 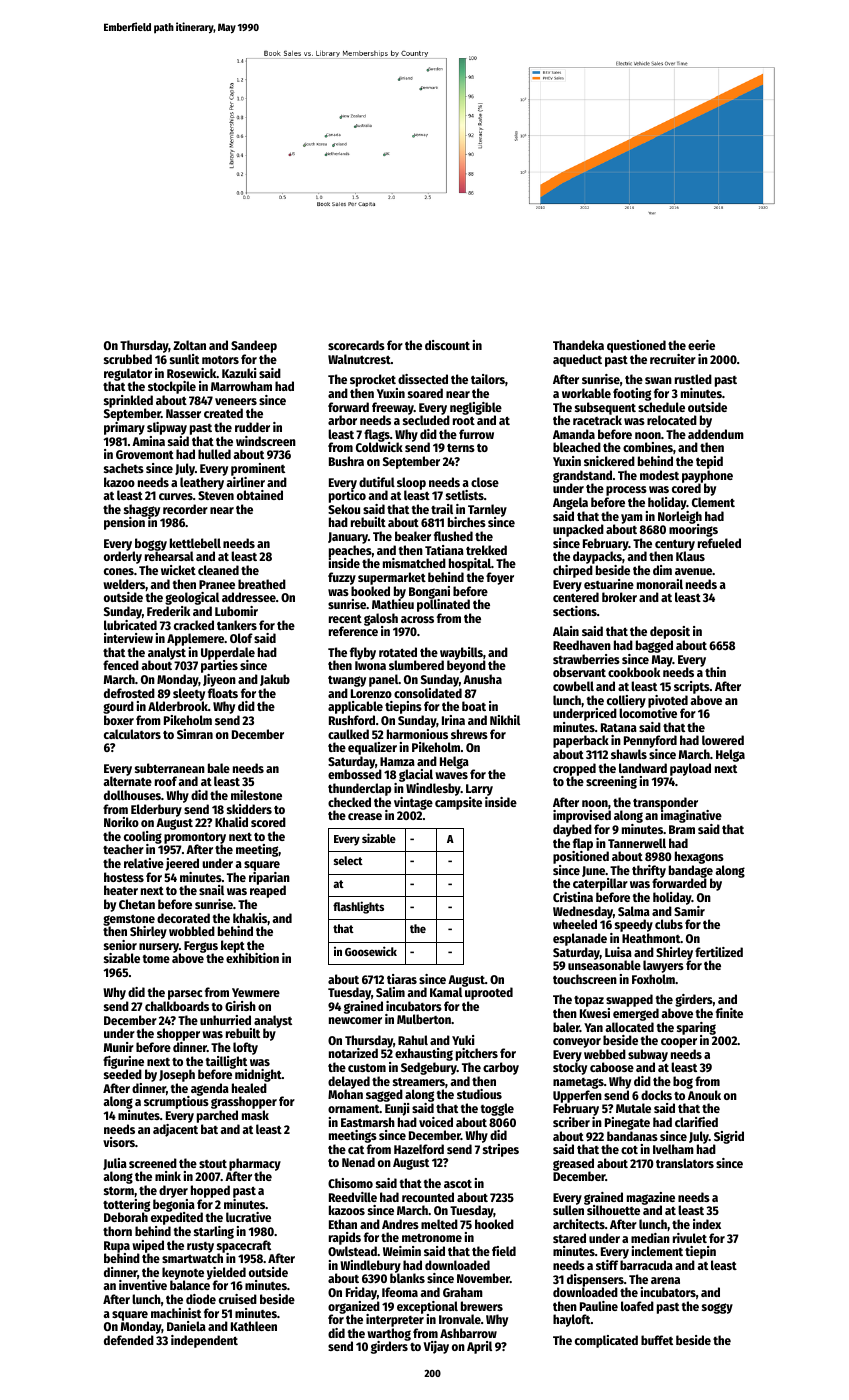 I want to click on Ashbarrow, so click(x=468, y=1333).
